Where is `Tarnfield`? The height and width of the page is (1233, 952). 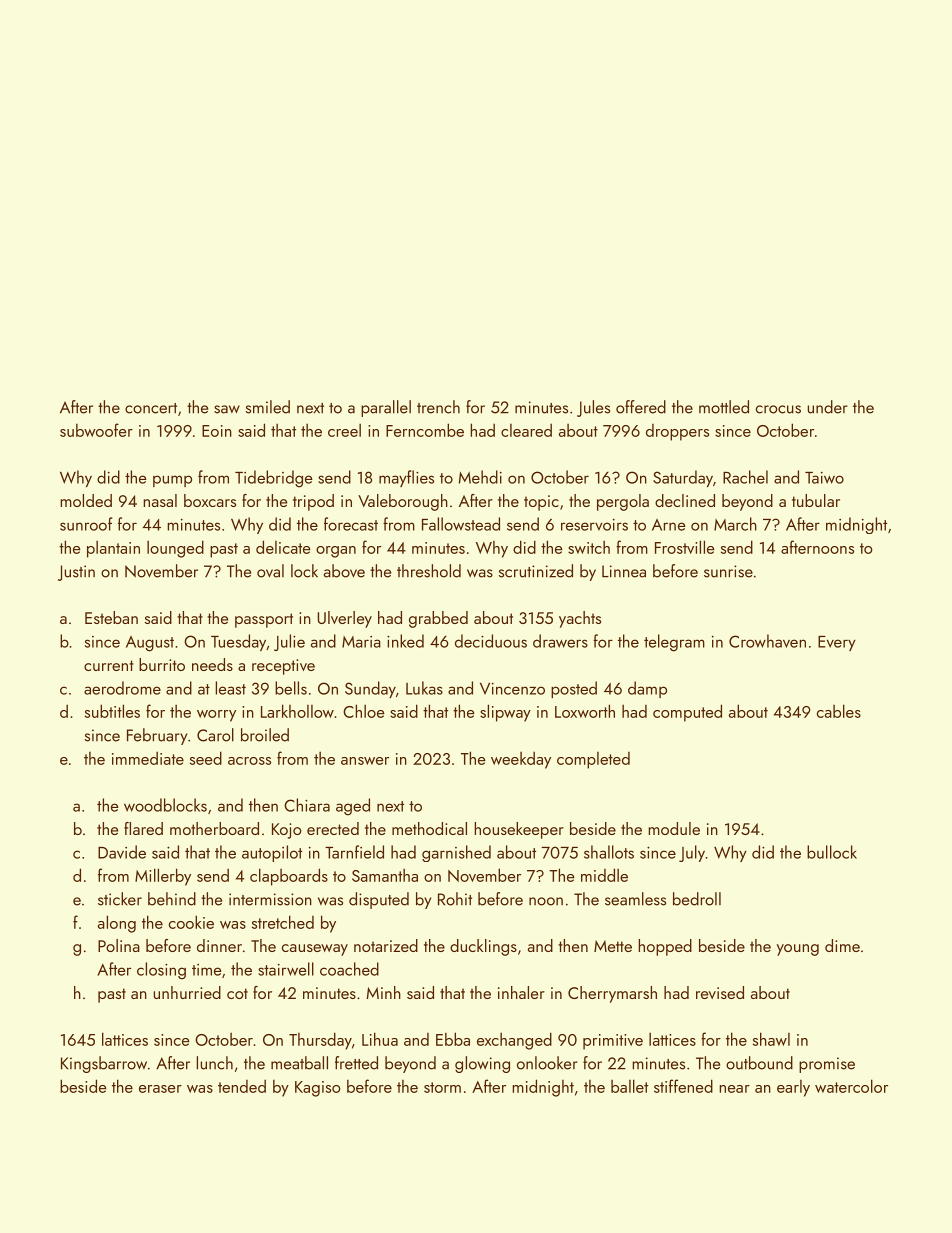
Tarnfield is located at coordinates (354, 852).
